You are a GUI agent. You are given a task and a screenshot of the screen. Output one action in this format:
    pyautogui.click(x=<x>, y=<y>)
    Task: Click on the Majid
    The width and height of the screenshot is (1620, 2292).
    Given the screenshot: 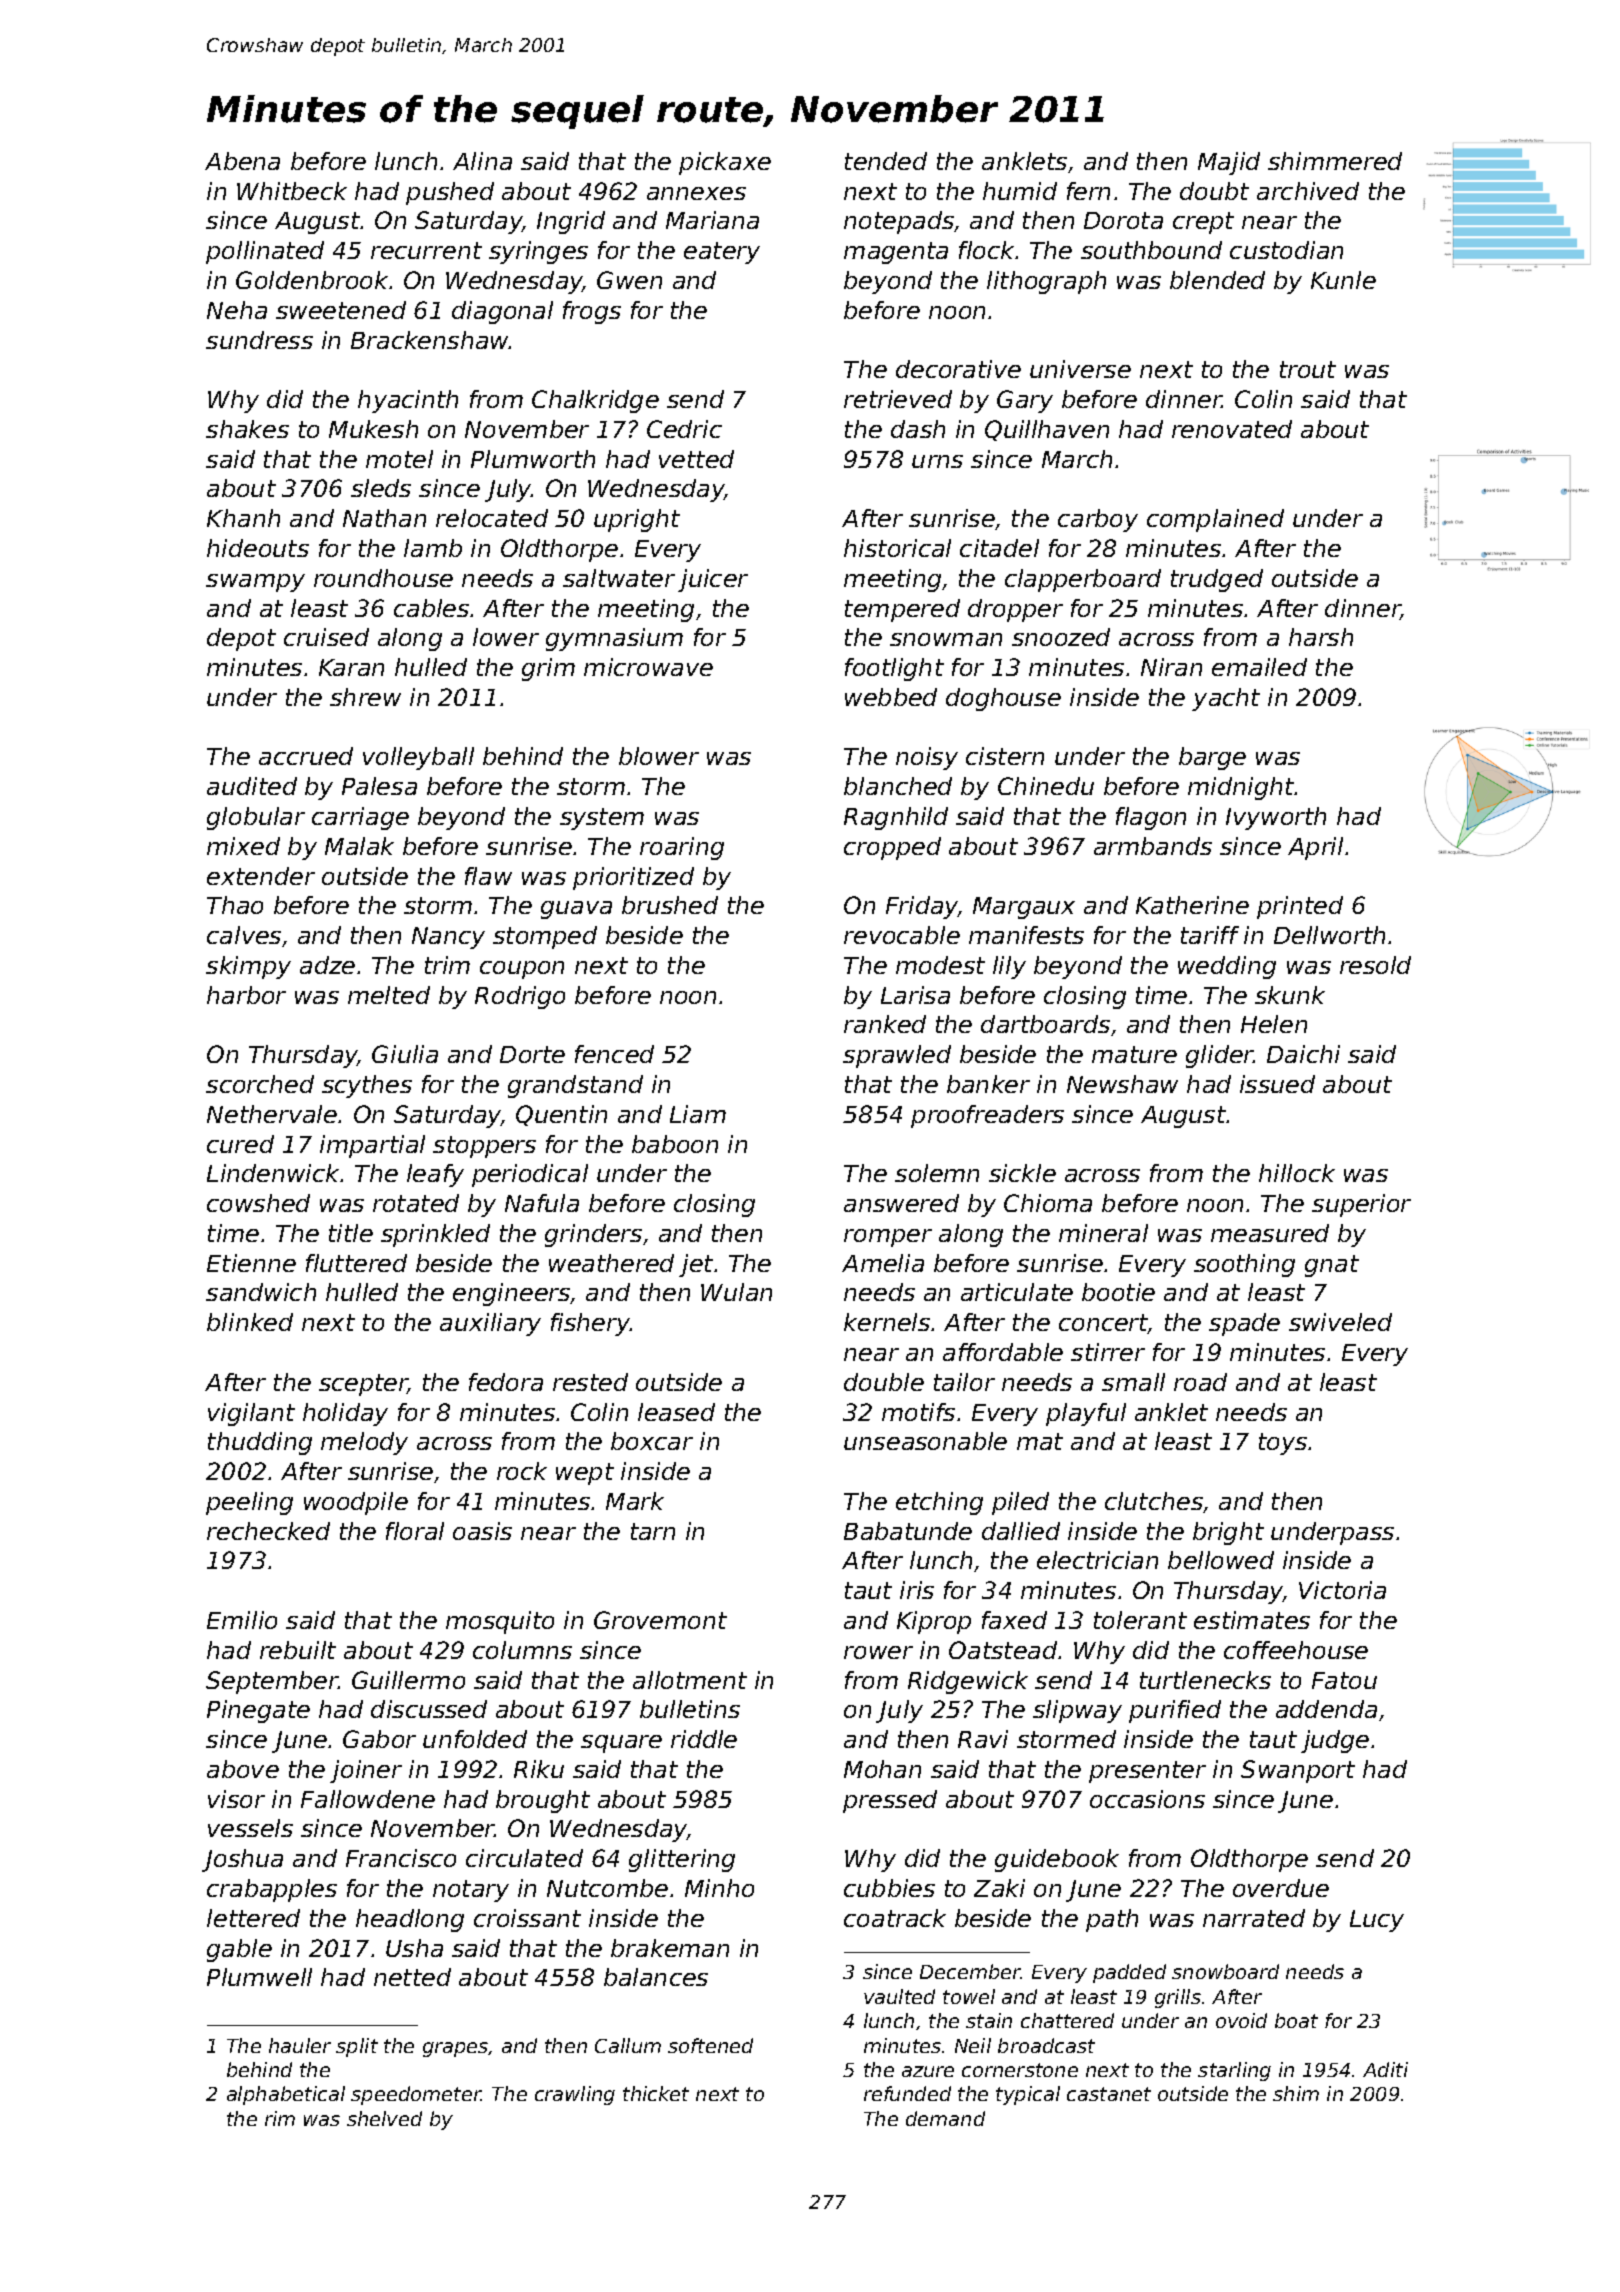 What is the action you would take?
    pyautogui.click(x=1229, y=163)
